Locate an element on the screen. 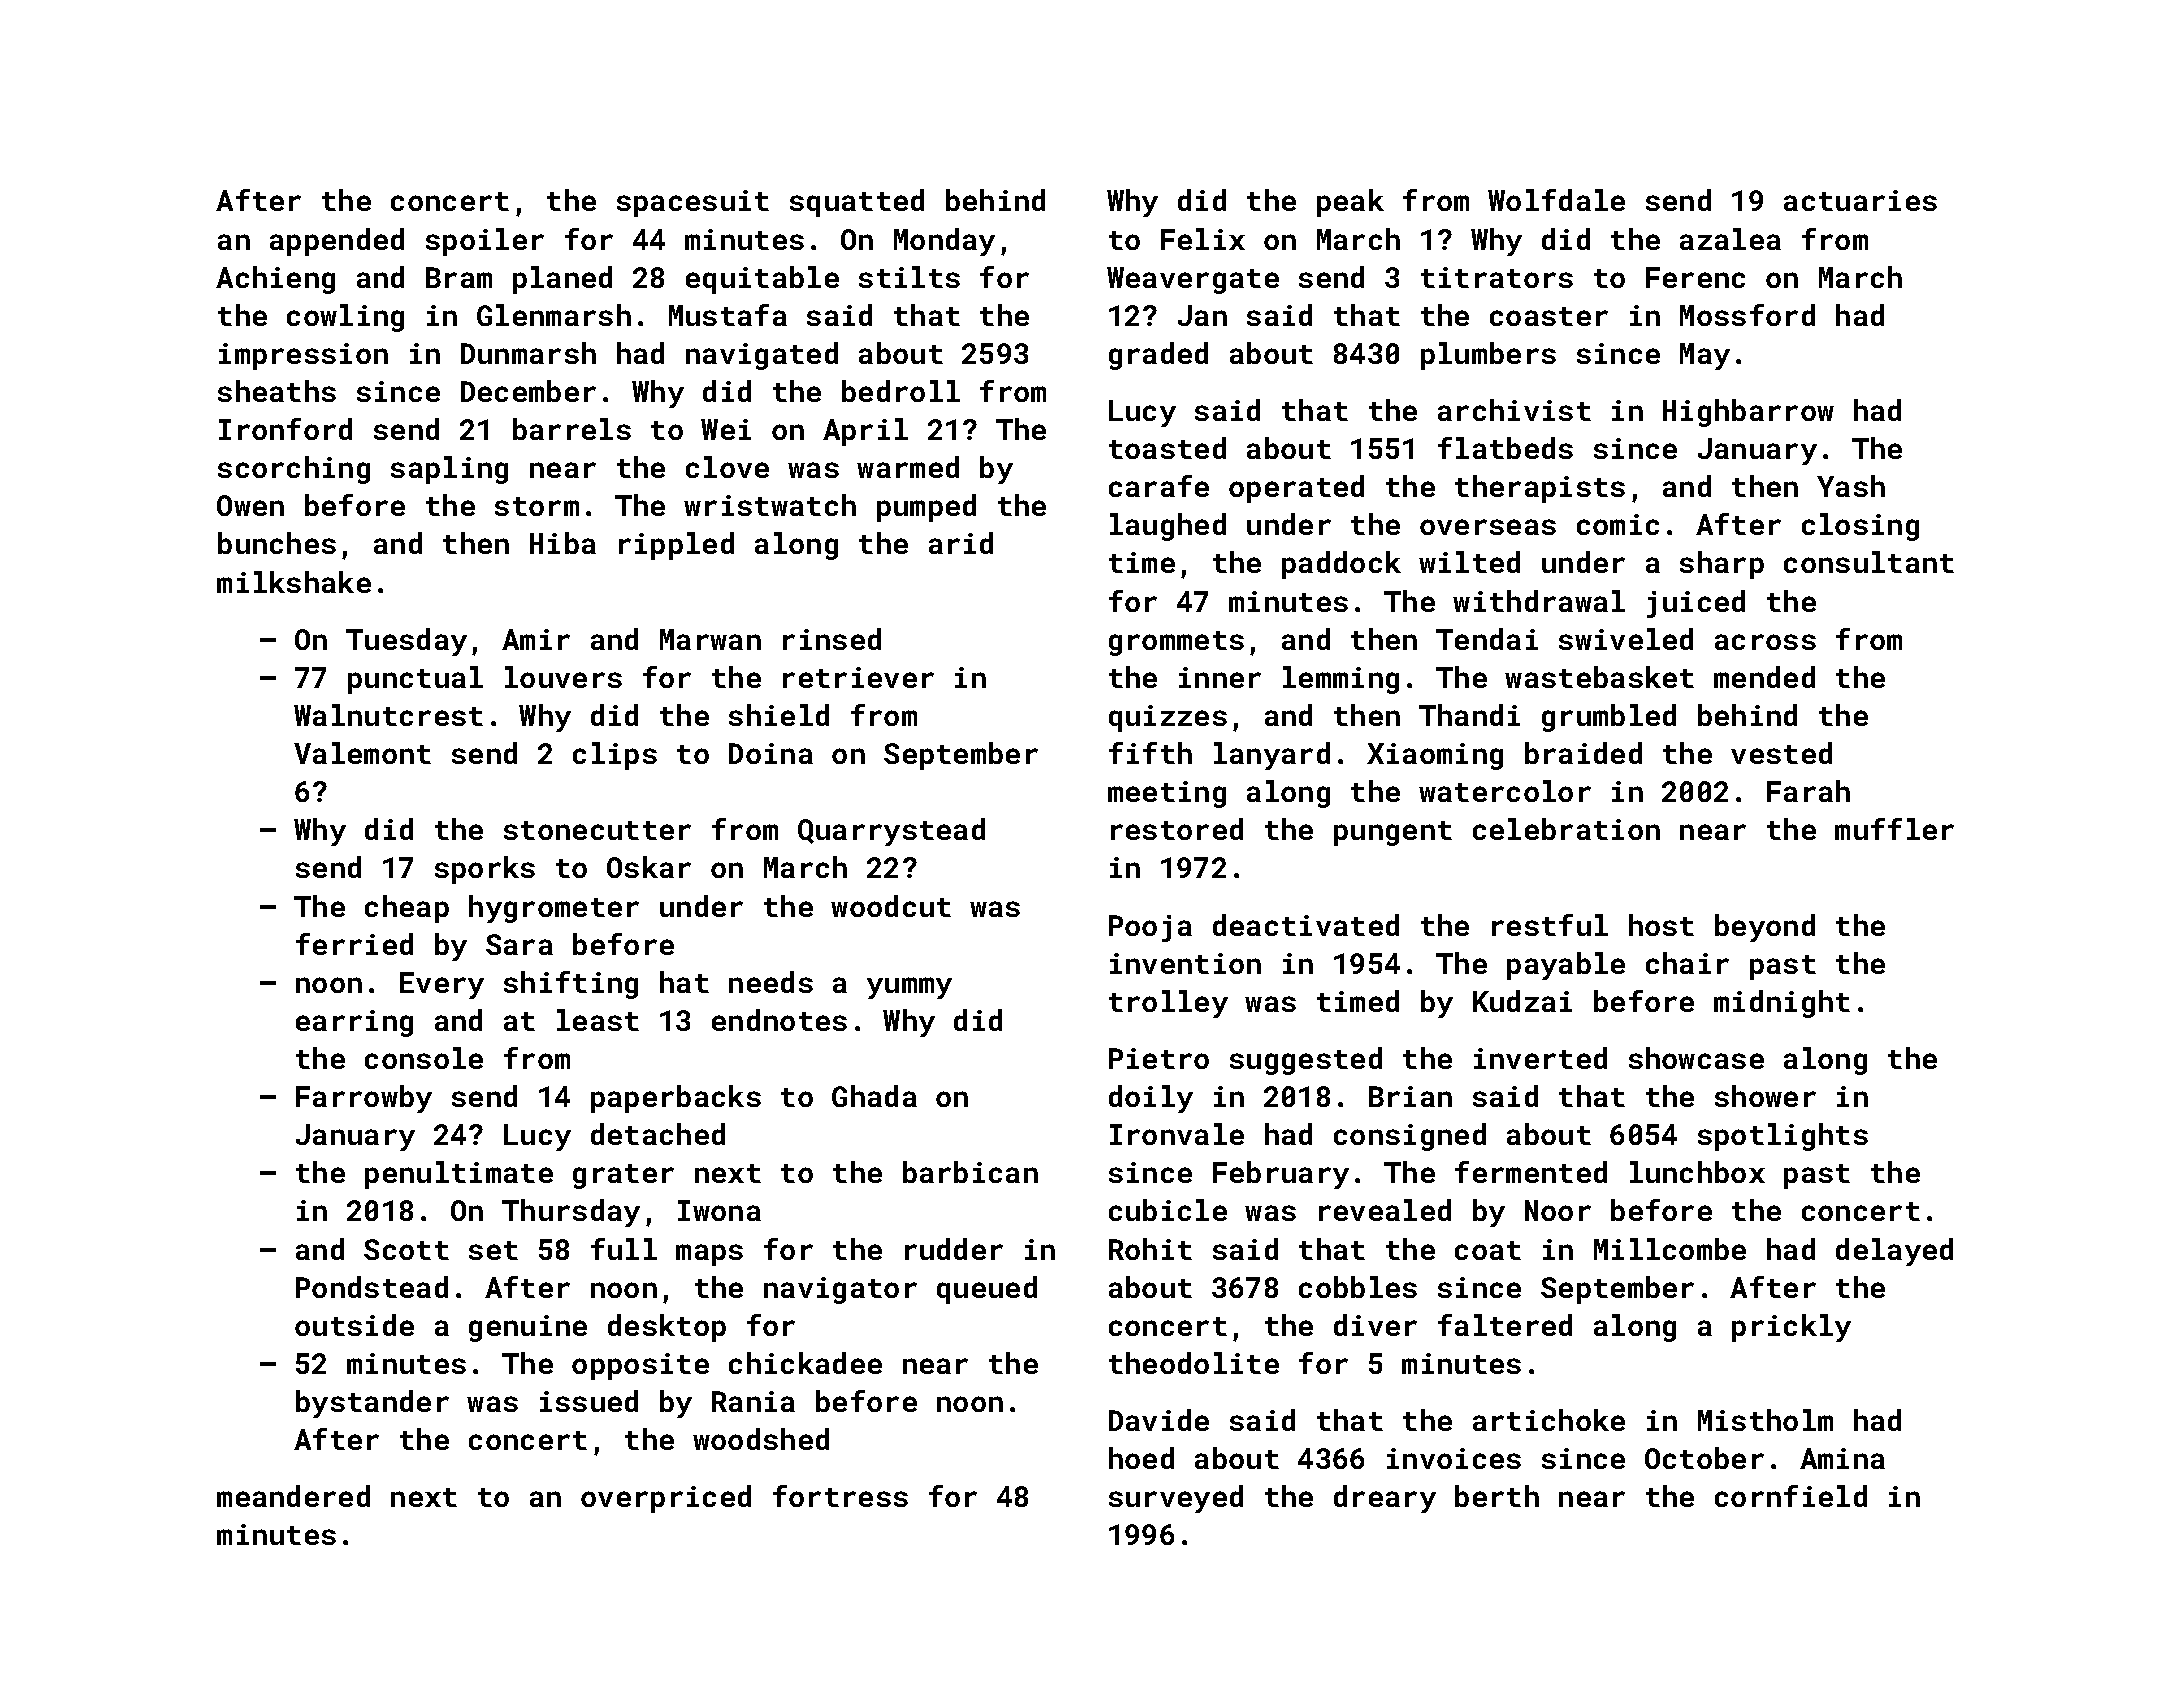  consigned is located at coordinates (1410, 1137).
